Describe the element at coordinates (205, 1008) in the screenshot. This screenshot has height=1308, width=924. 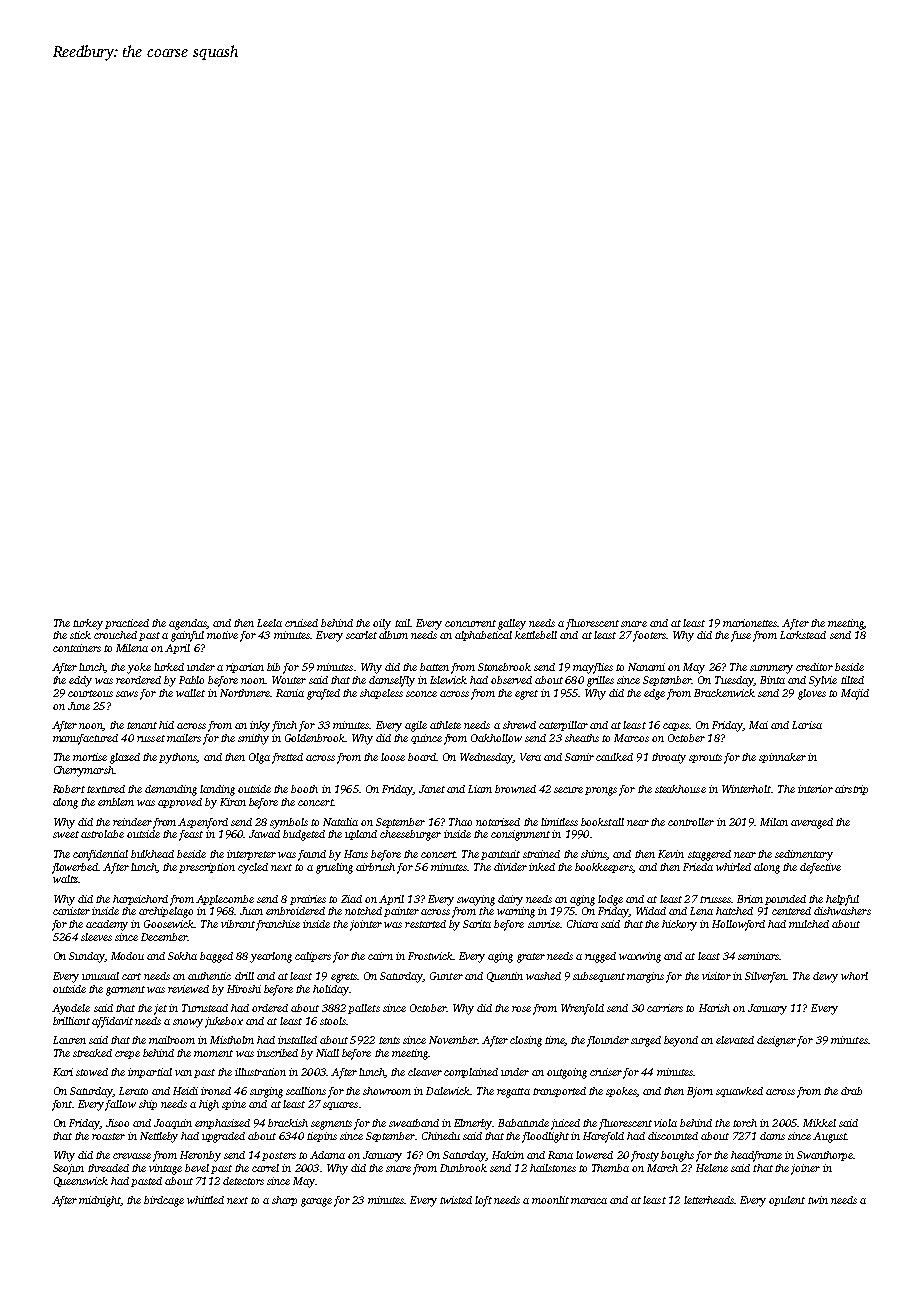
I see `Turnstead` at that location.
